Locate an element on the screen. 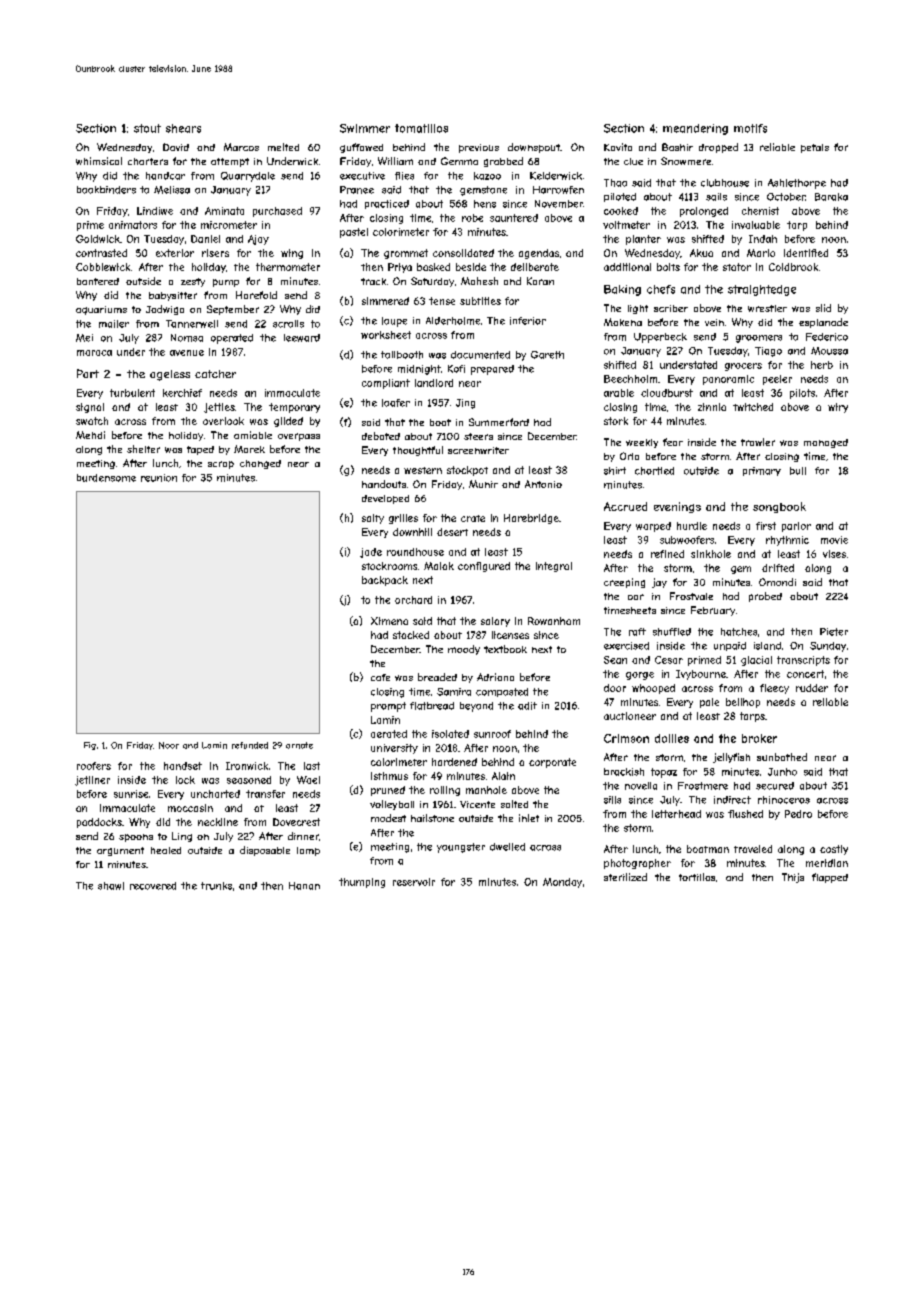 The width and height of the screenshot is (924, 1308). refined is located at coordinates (667, 554).
